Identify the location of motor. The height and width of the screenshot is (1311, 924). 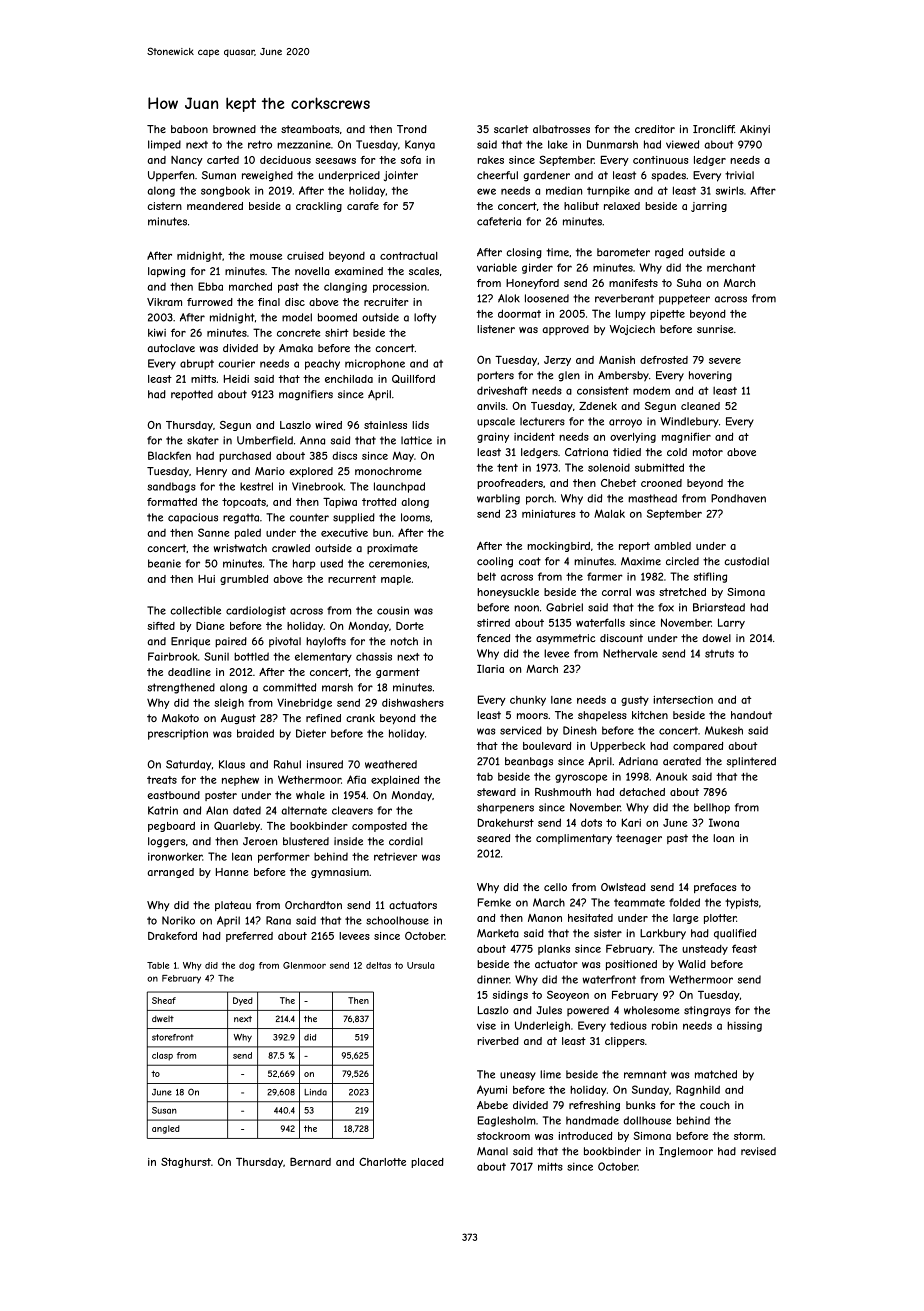
(708, 452).
